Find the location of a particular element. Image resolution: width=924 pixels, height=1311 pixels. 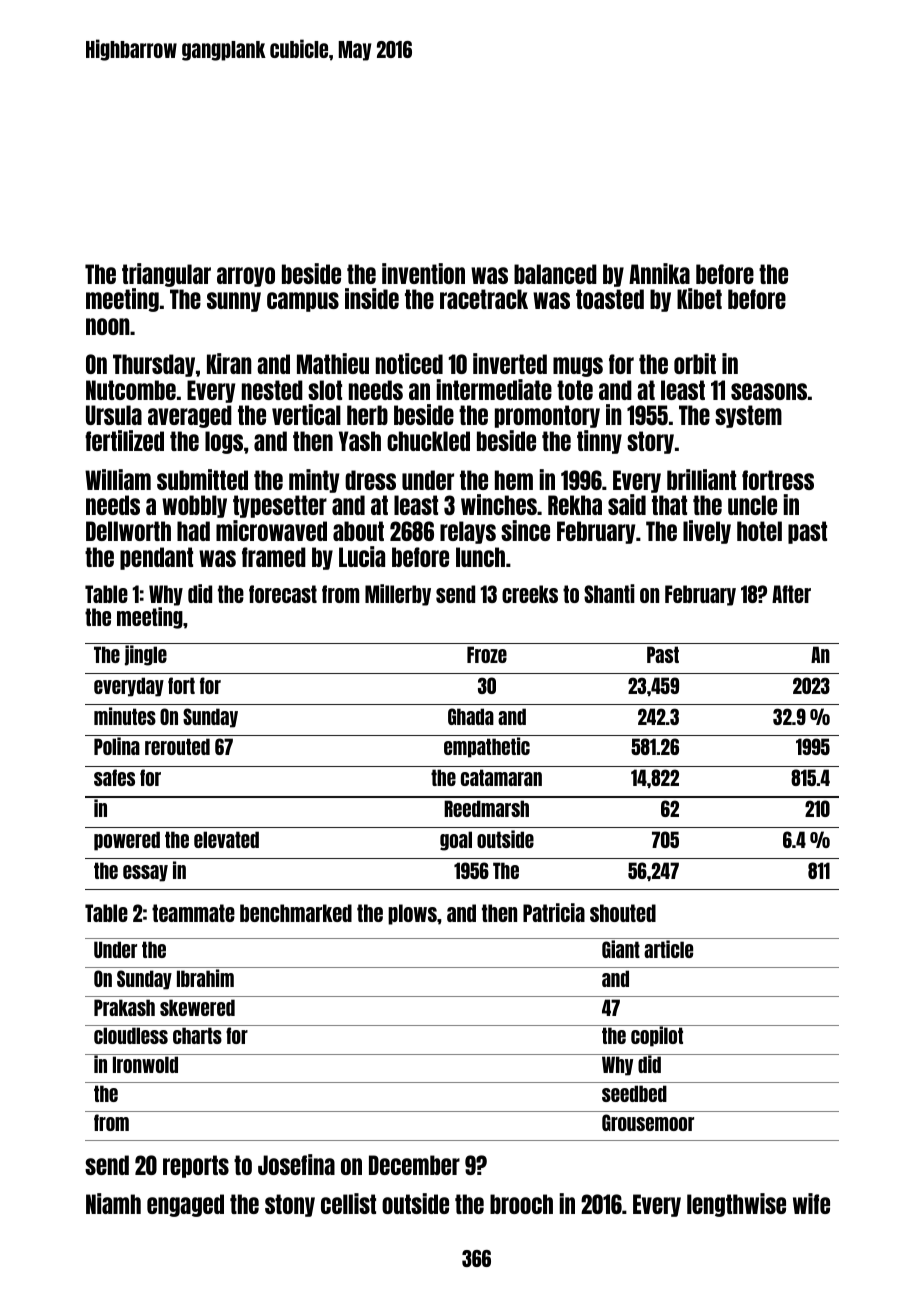

arroyo is located at coordinates (246, 277).
